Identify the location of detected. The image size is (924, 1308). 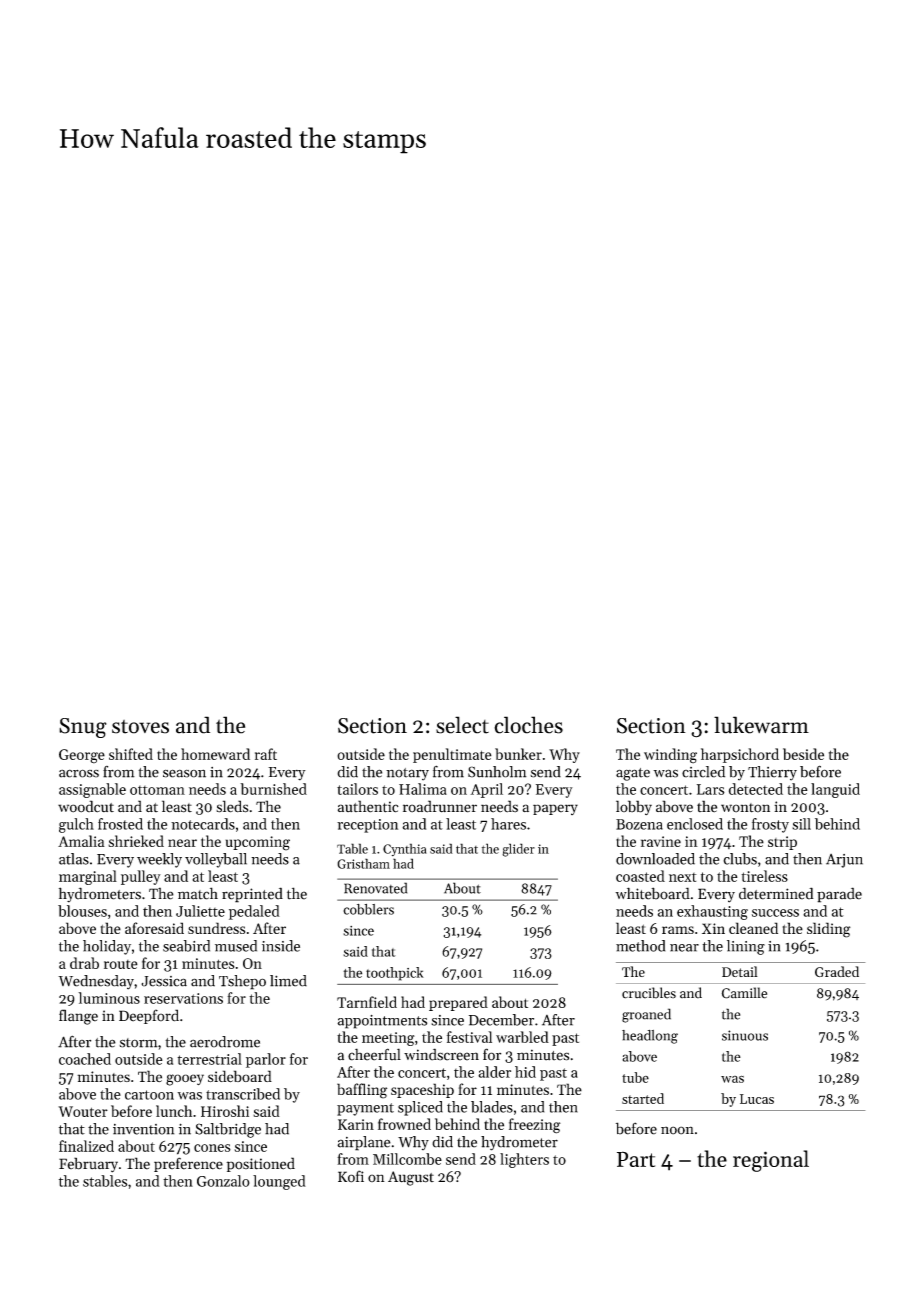
(756, 789).
